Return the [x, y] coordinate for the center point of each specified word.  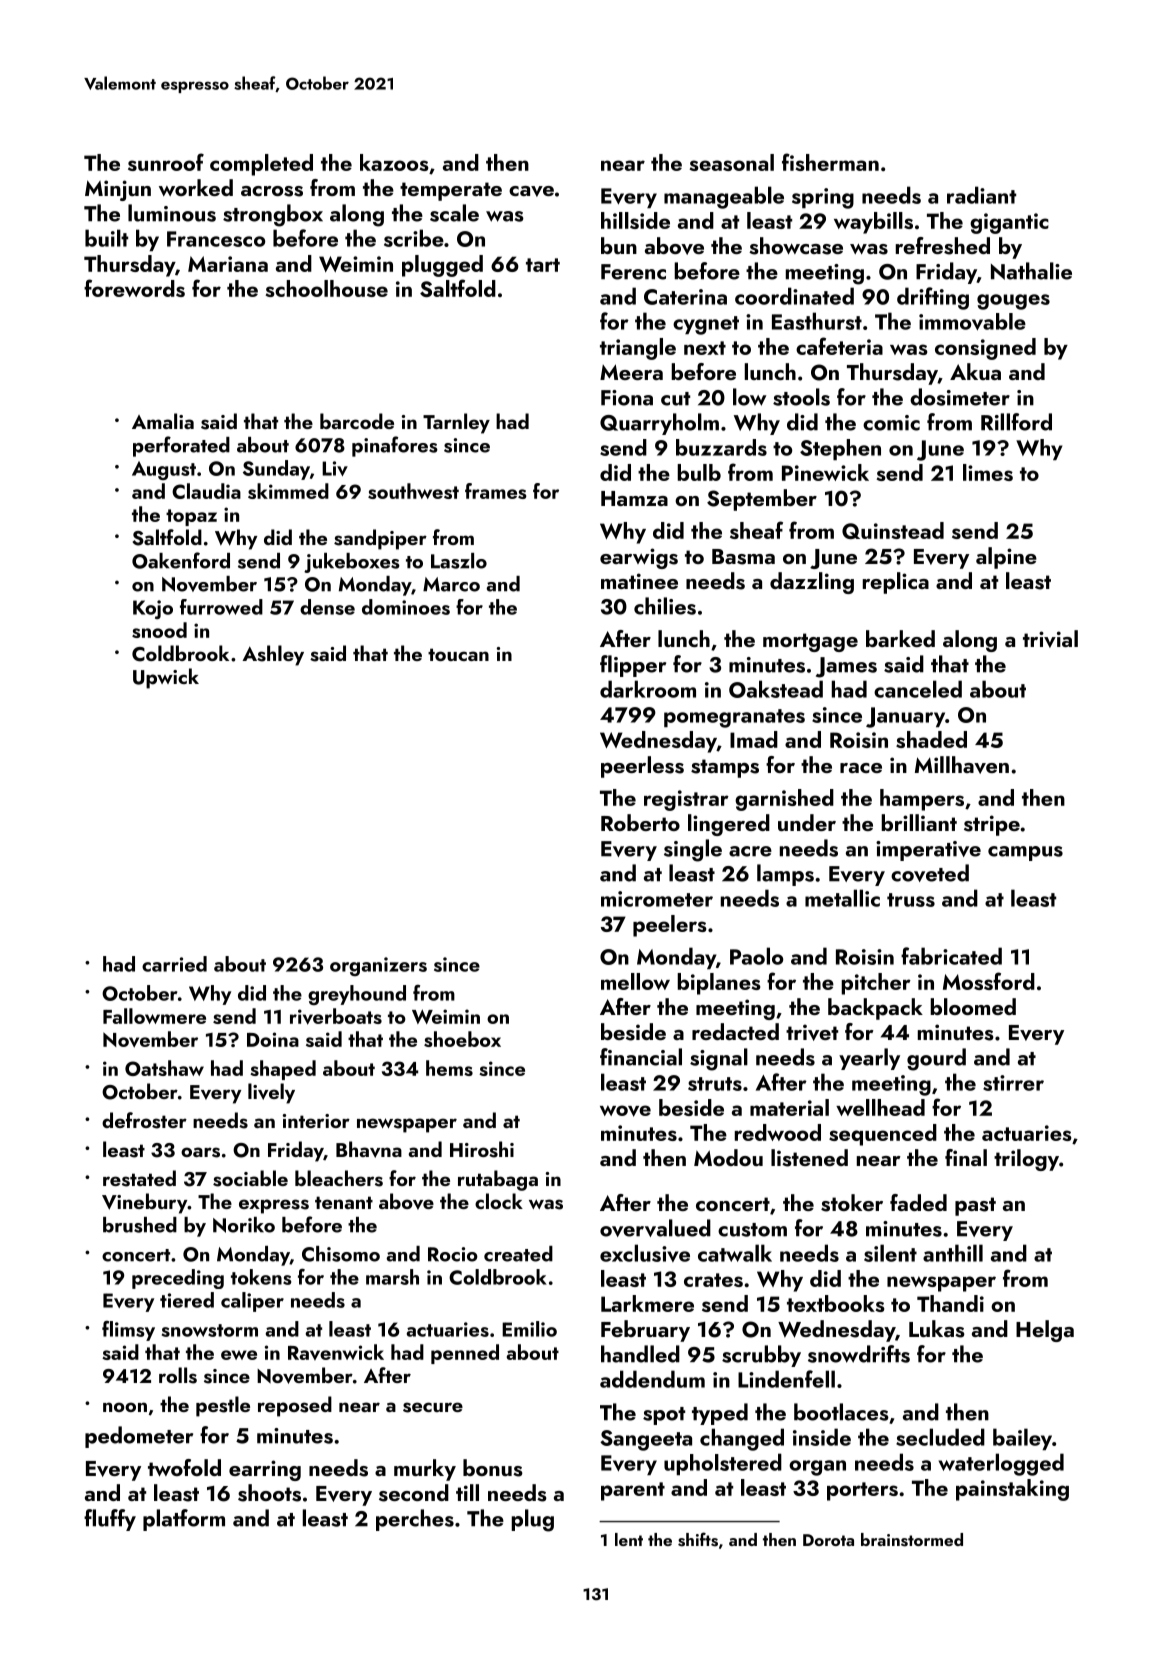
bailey [1022, 1439]
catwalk [735, 1253]
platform [184, 1520]
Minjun [118, 190]
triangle [638, 349]
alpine [1006, 558]
